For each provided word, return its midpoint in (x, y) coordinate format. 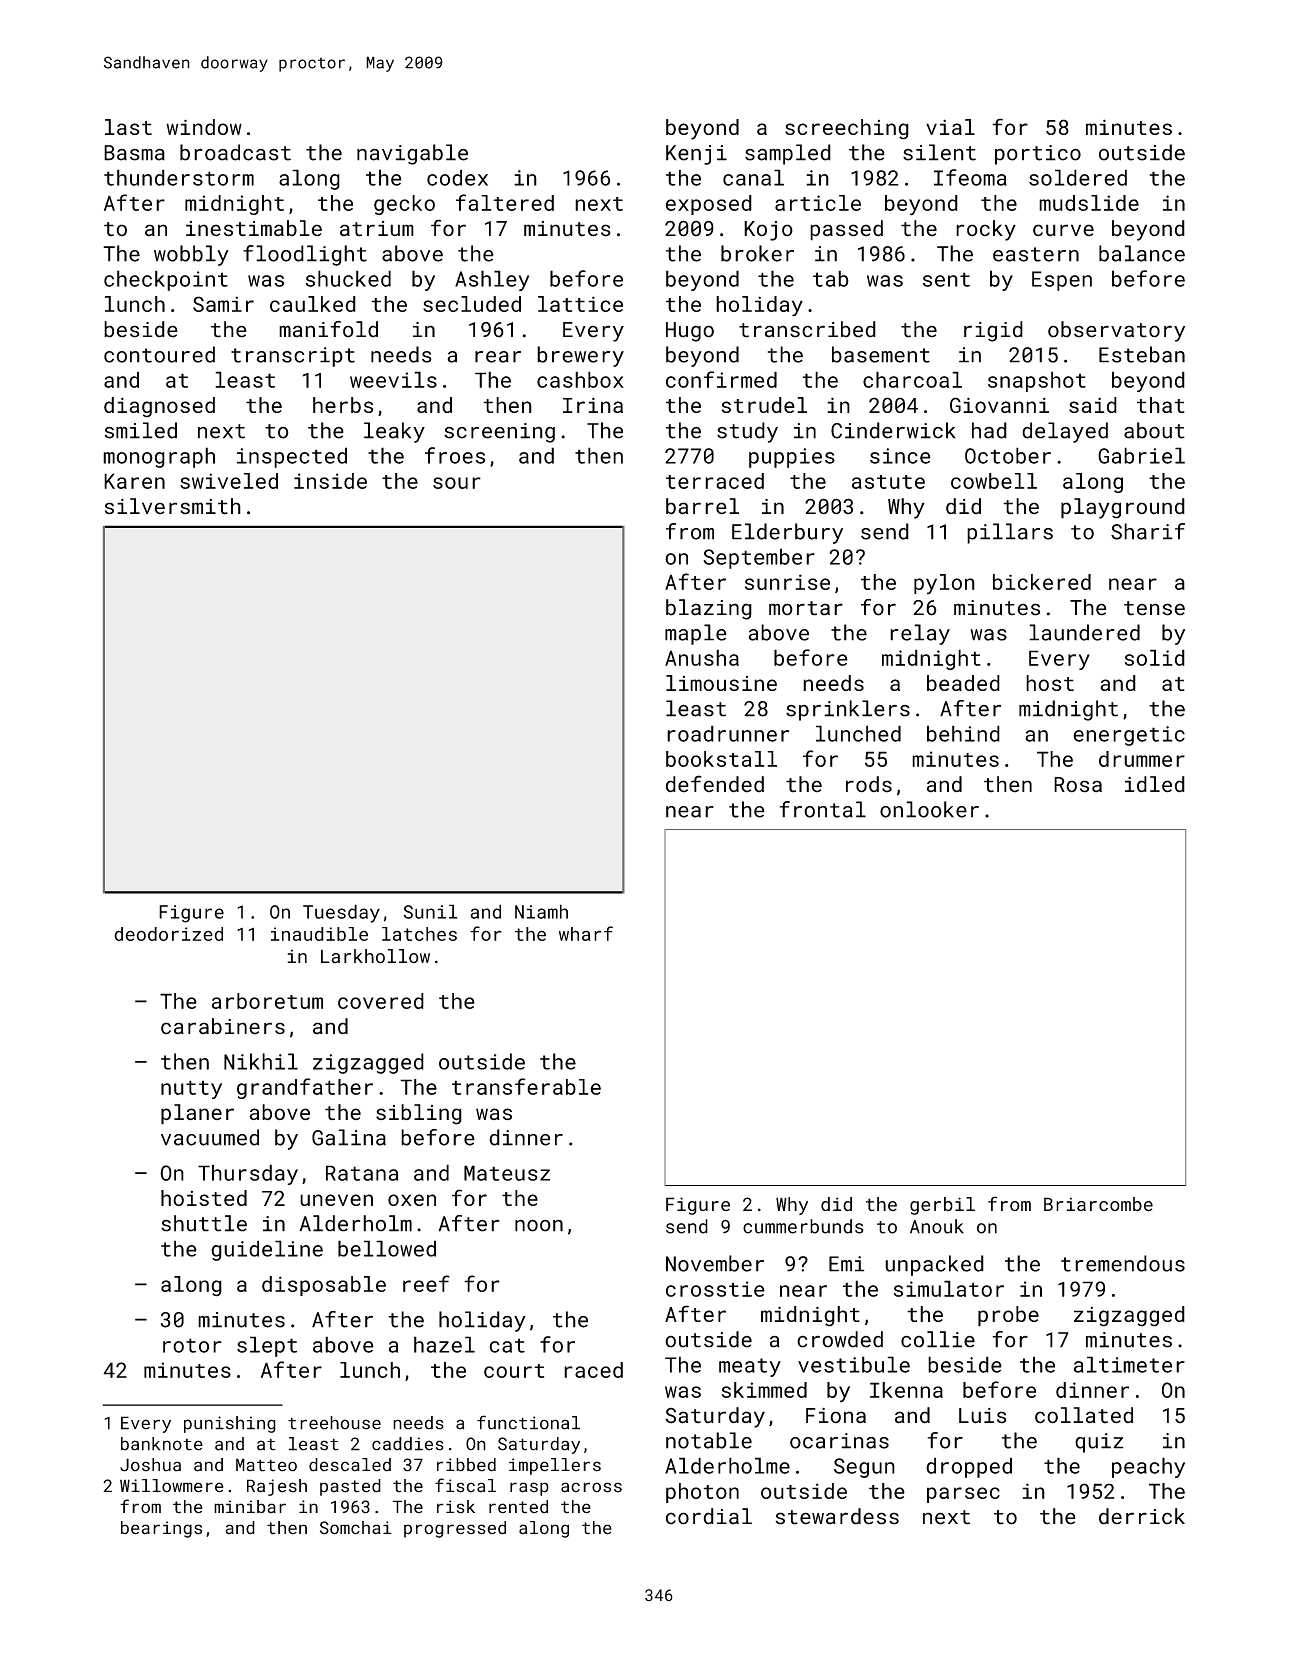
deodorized (168, 934)
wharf (586, 933)
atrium (377, 229)
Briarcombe (1098, 1204)
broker (757, 253)
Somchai (356, 1528)
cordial (709, 1516)
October (1008, 455)
